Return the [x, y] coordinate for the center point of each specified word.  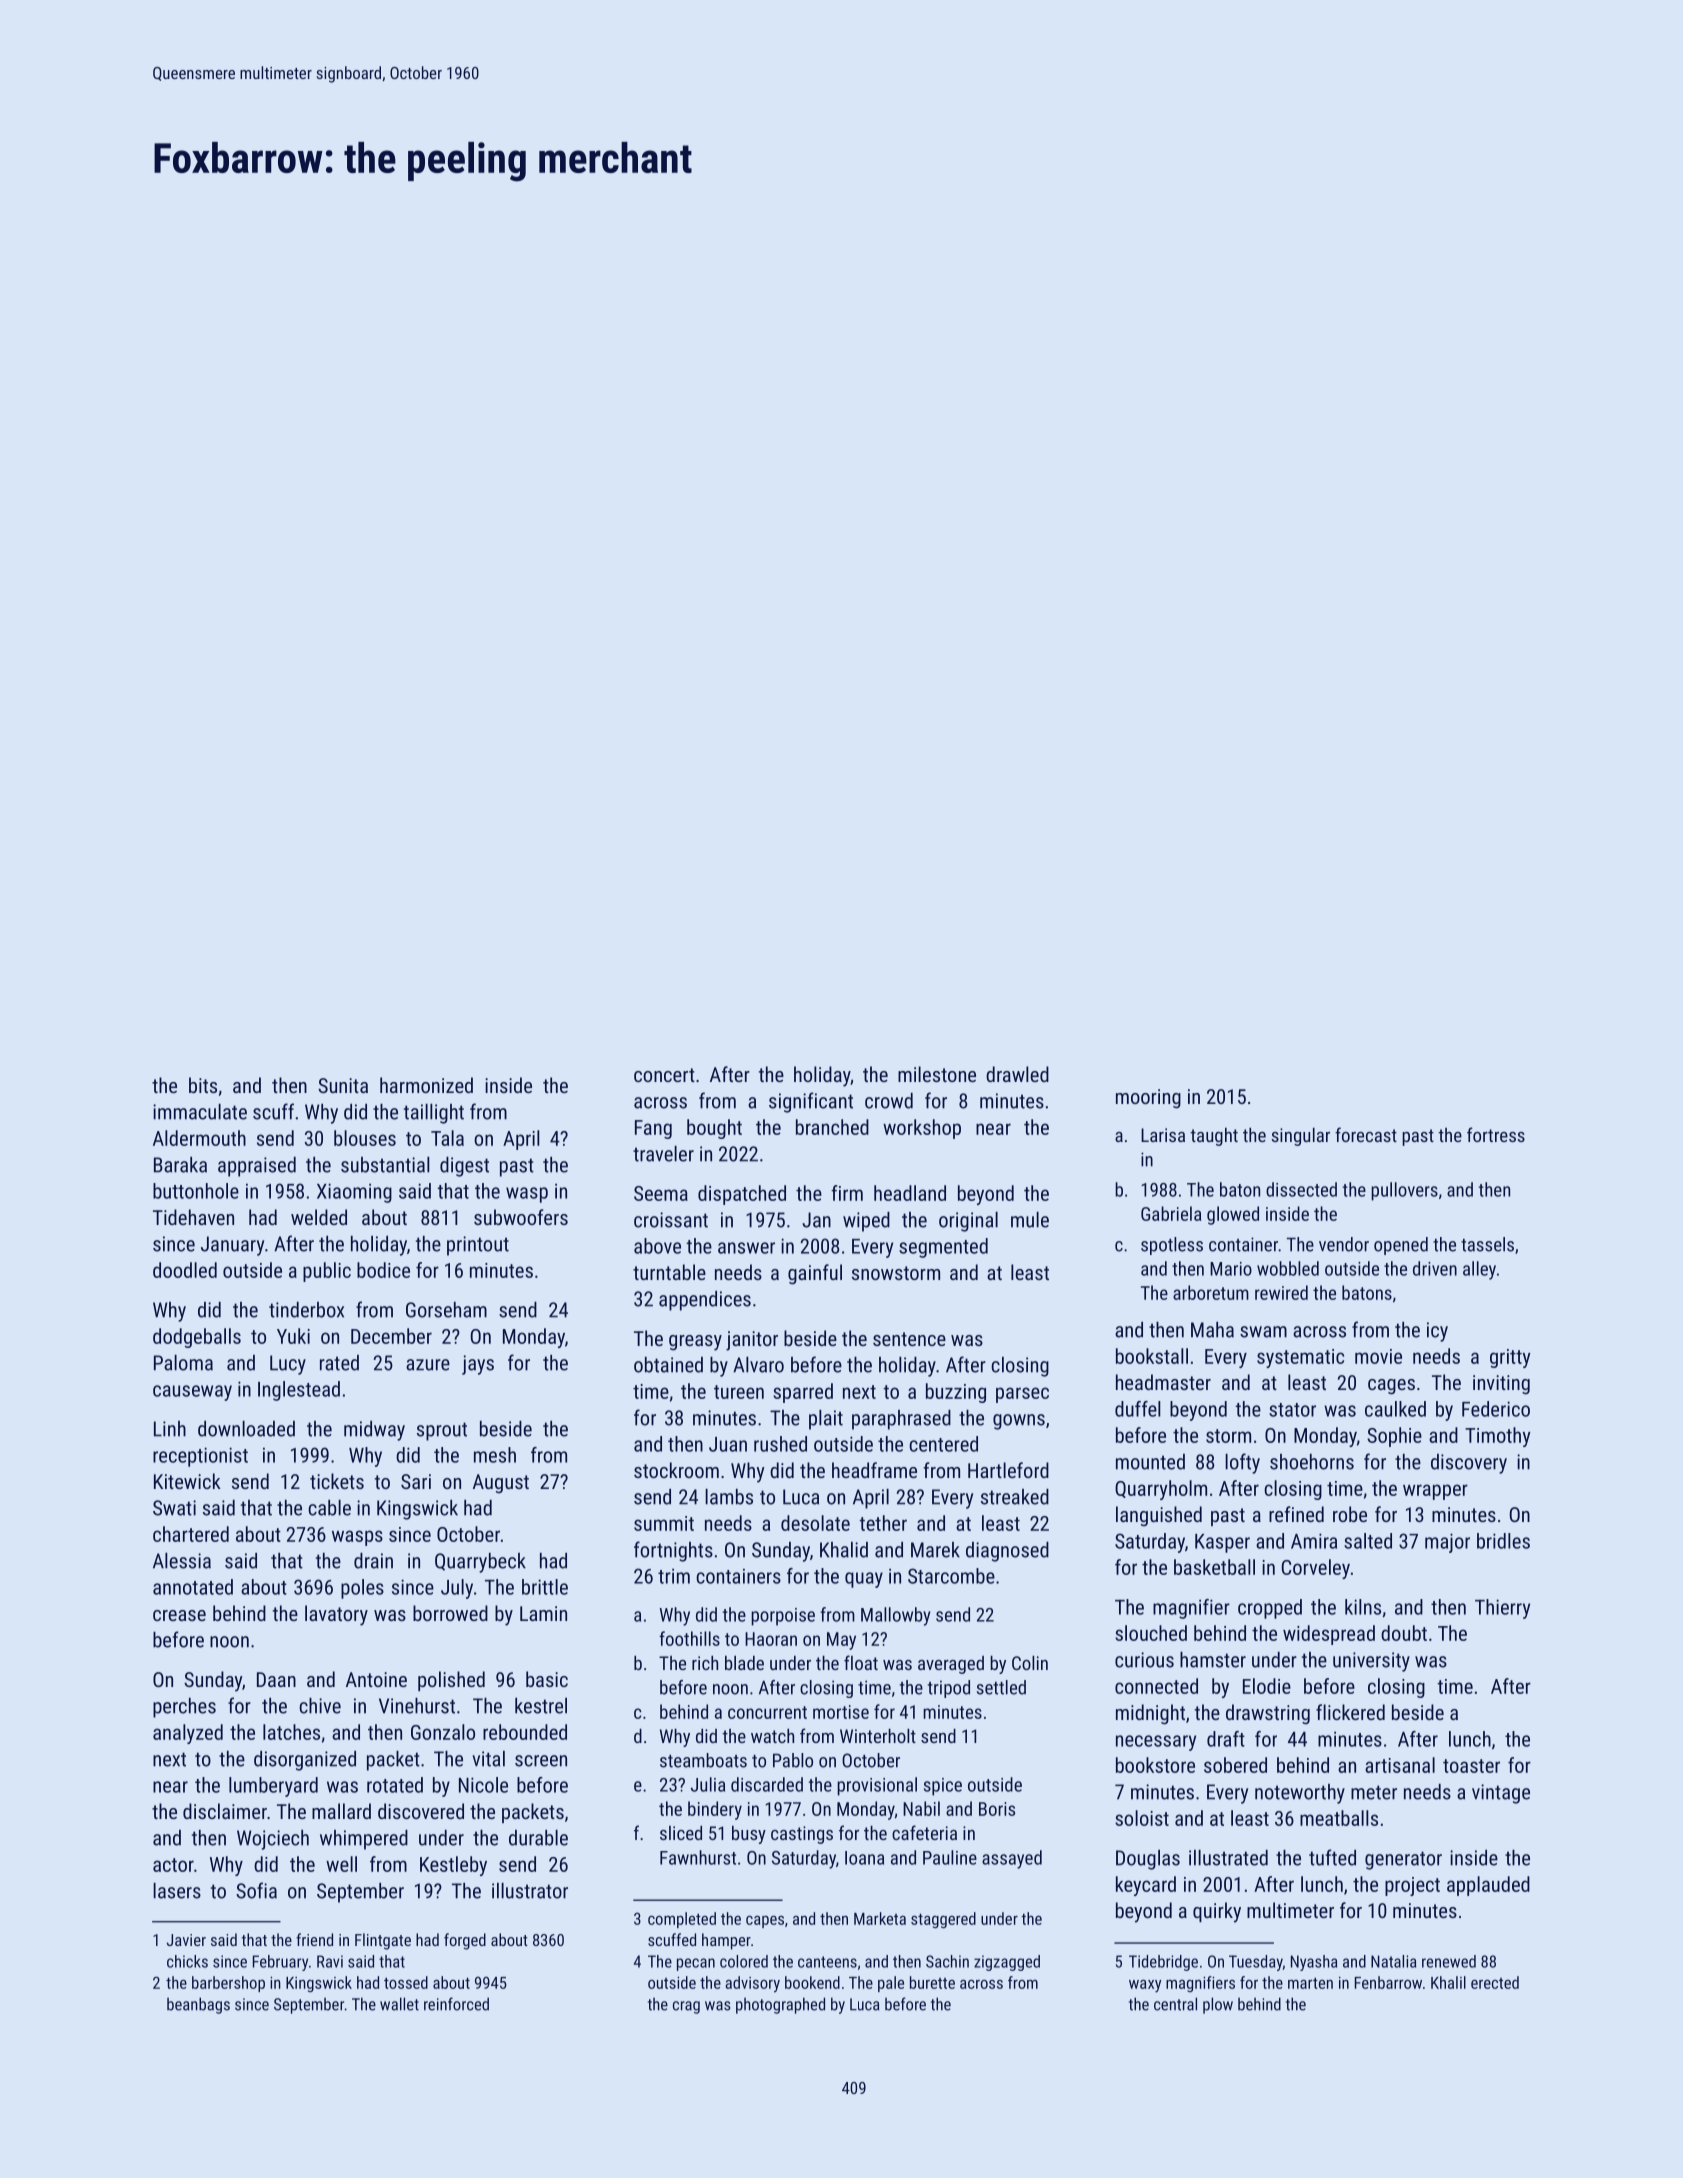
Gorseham [446, 1310]
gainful [815, 1274]
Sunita [343, 1085]
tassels [1487, 1244]
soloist [1142, 1818]
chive [320, 1706]
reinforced [456, 2004]
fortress [1496, 1134]
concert [664, 1075]
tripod [949, 1689]
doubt [1404, 1633]
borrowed [450, 1613]
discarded [767, 1784]
